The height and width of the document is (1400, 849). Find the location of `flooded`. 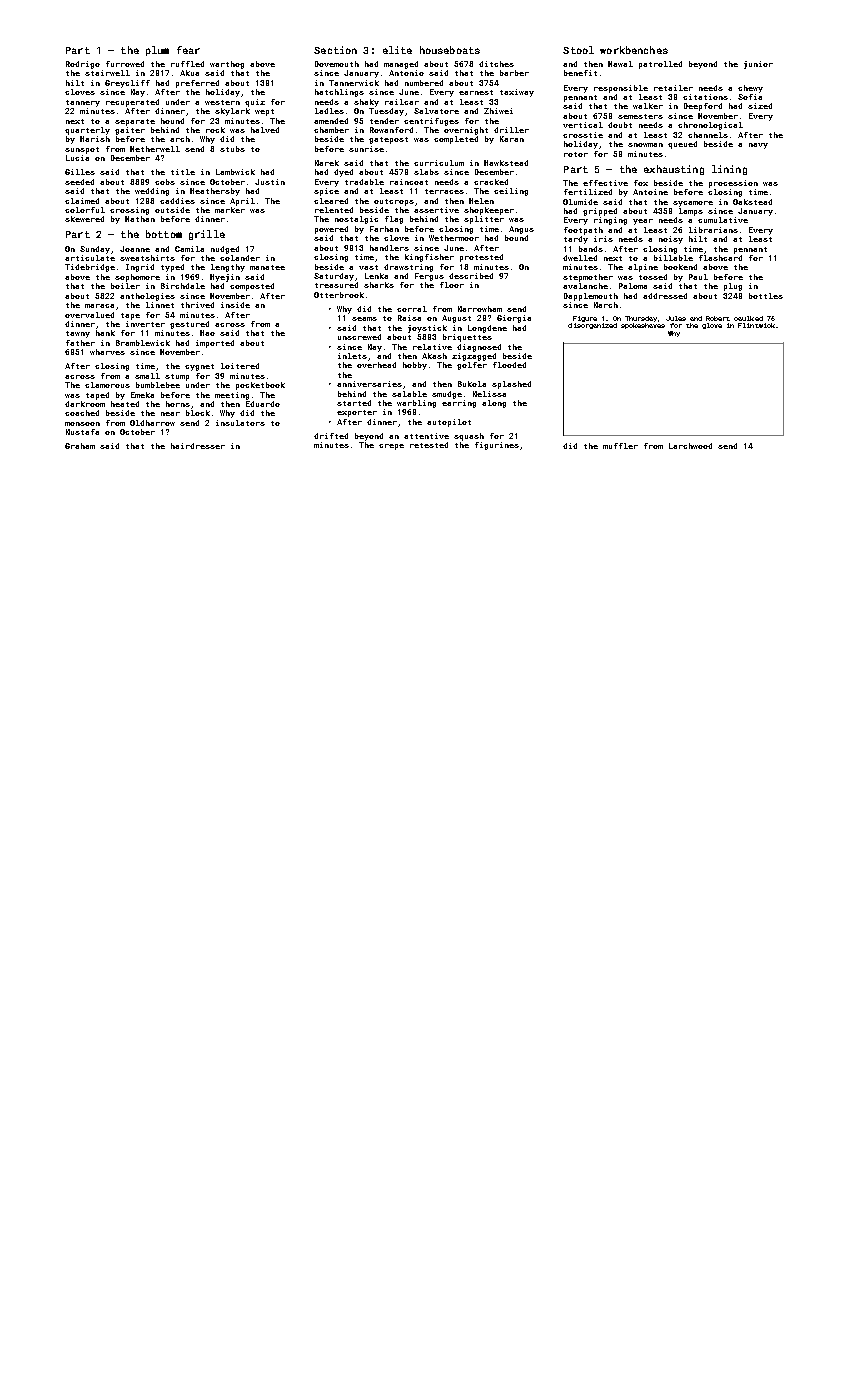

flooded is located at coordinates (509, 365).
